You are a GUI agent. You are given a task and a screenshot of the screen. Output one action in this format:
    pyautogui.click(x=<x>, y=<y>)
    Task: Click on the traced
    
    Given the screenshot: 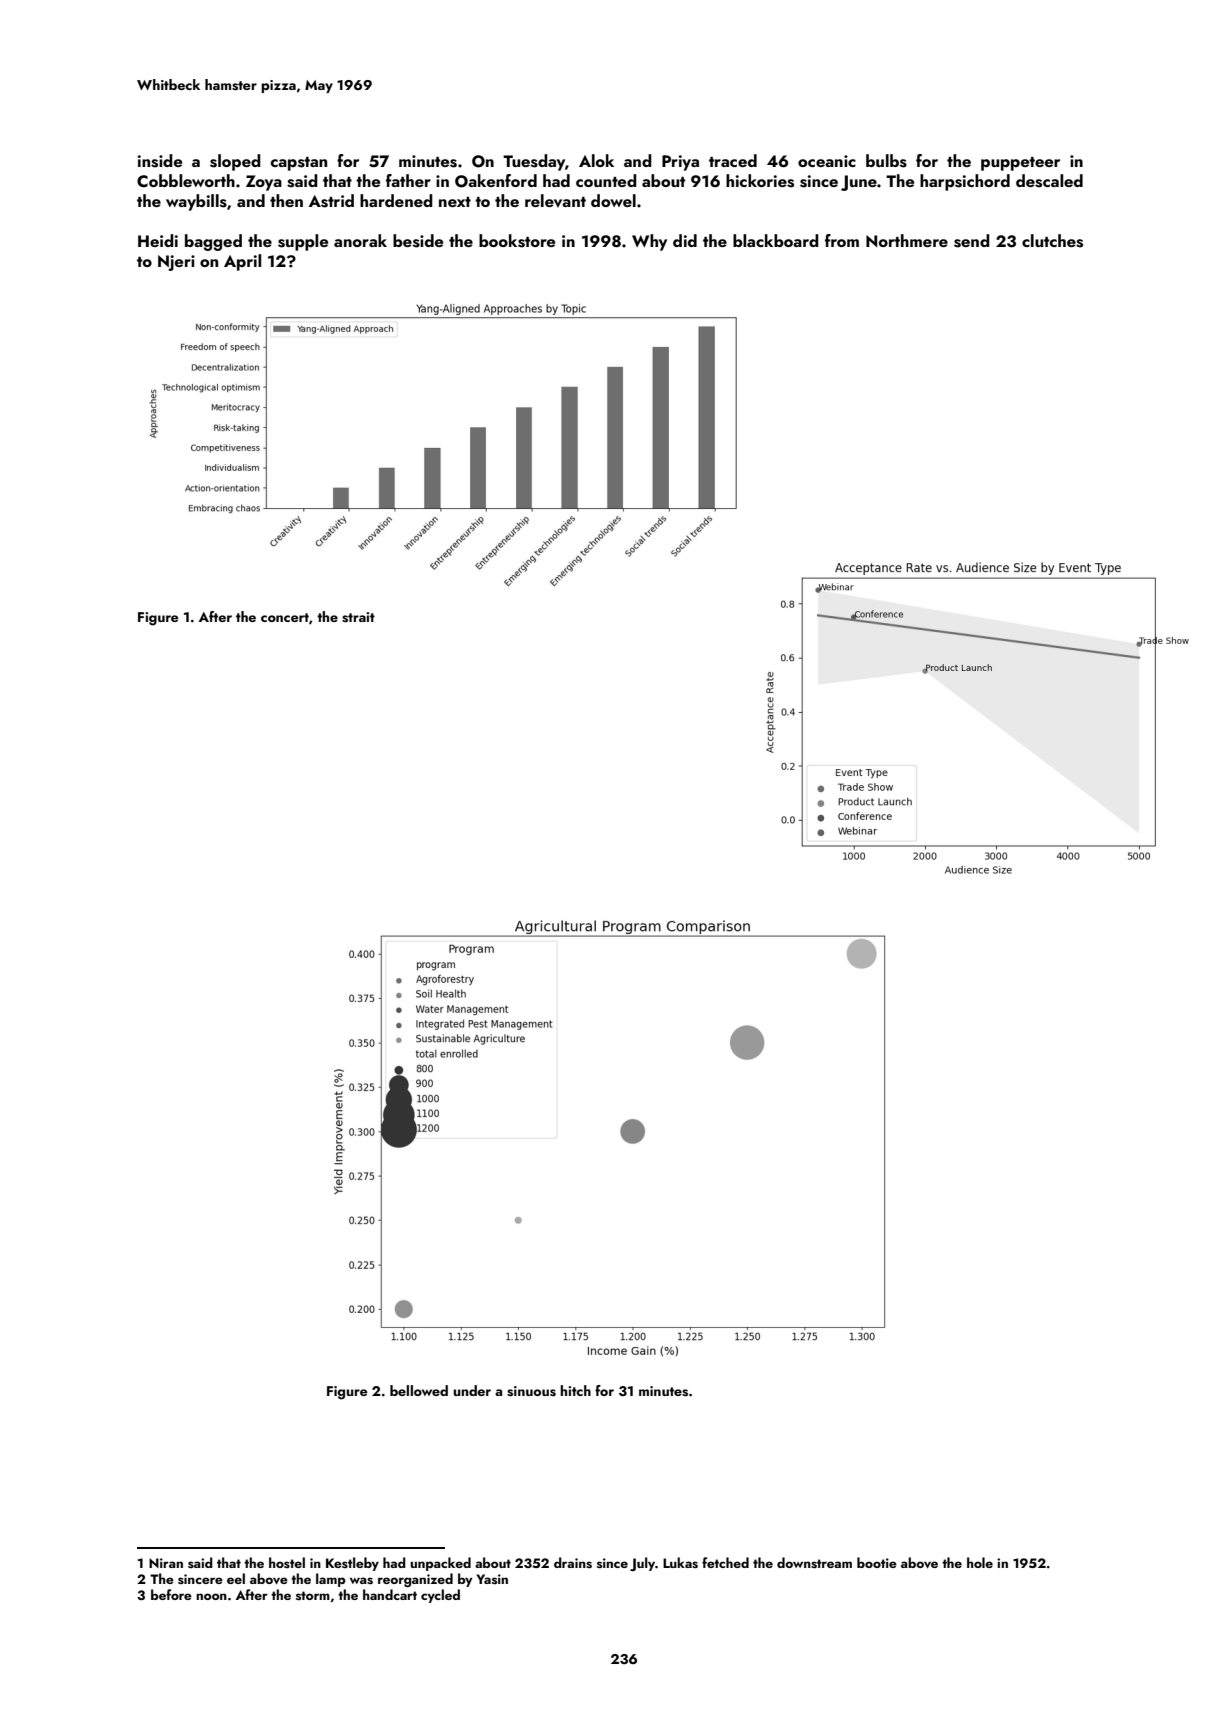 What is the action you would take?
    pyautogui.click(x=733, y=160)
